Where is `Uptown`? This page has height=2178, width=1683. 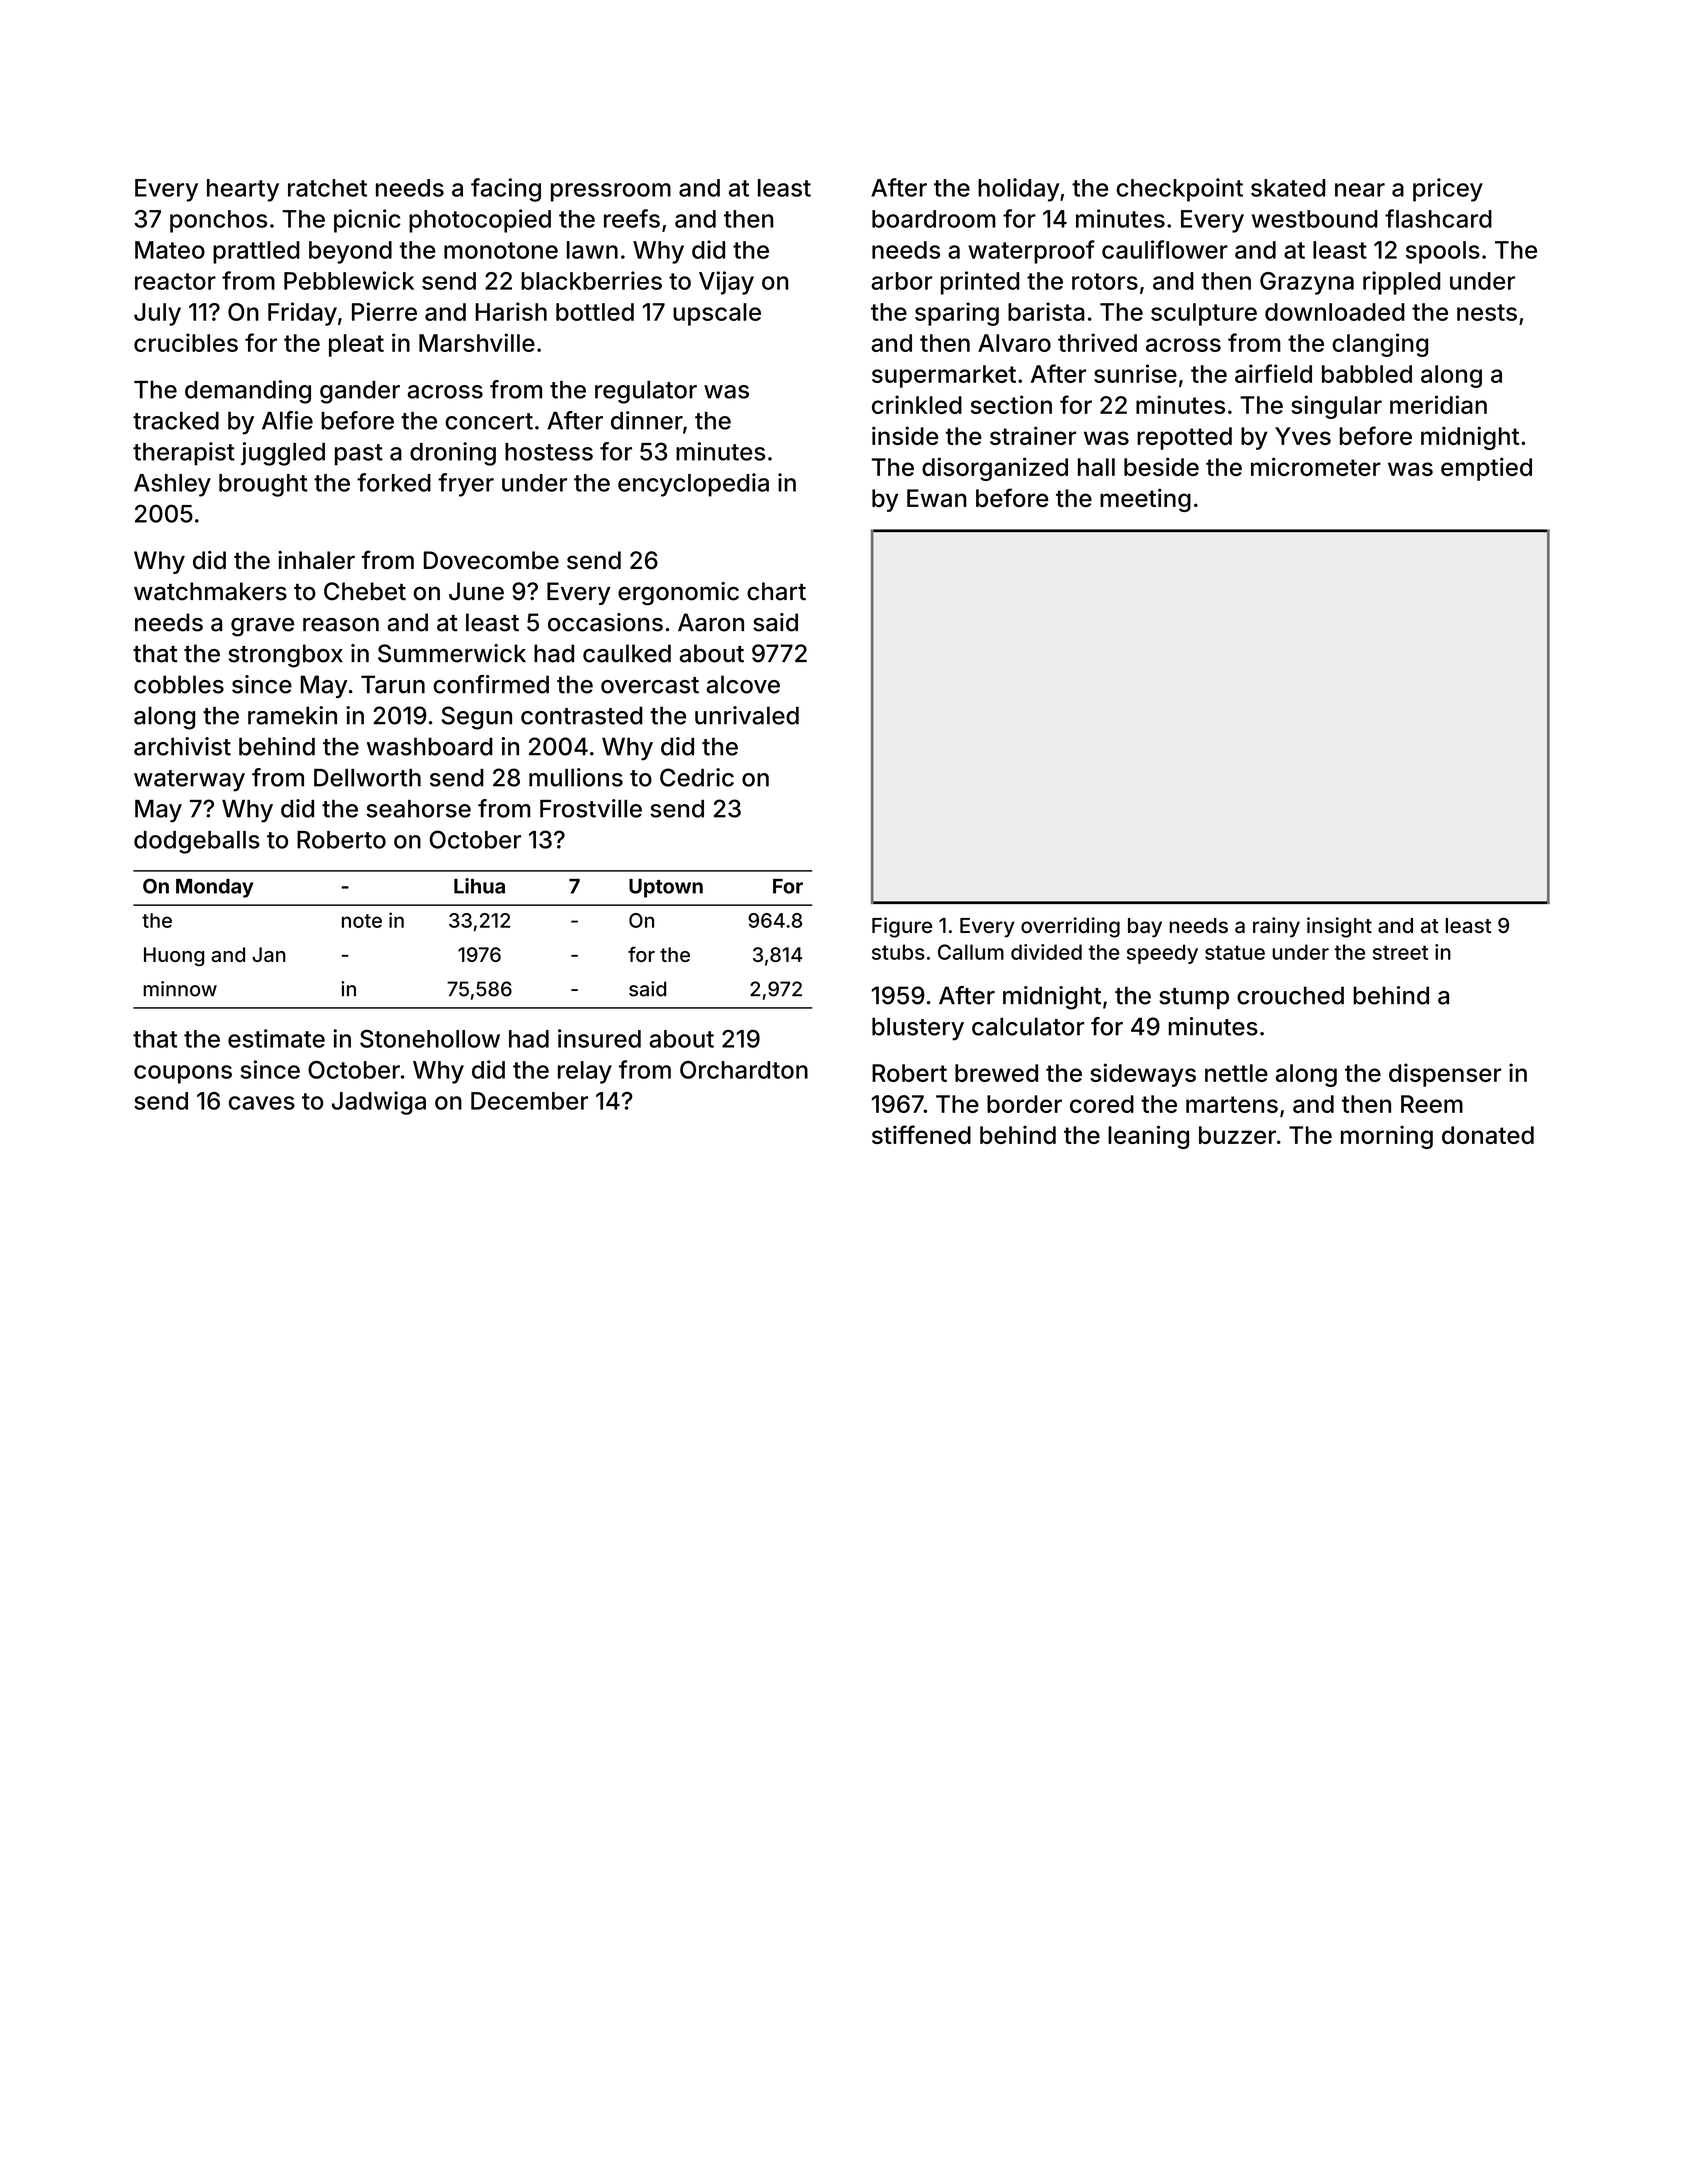
Uptown is located at coordinates (666, 888).
